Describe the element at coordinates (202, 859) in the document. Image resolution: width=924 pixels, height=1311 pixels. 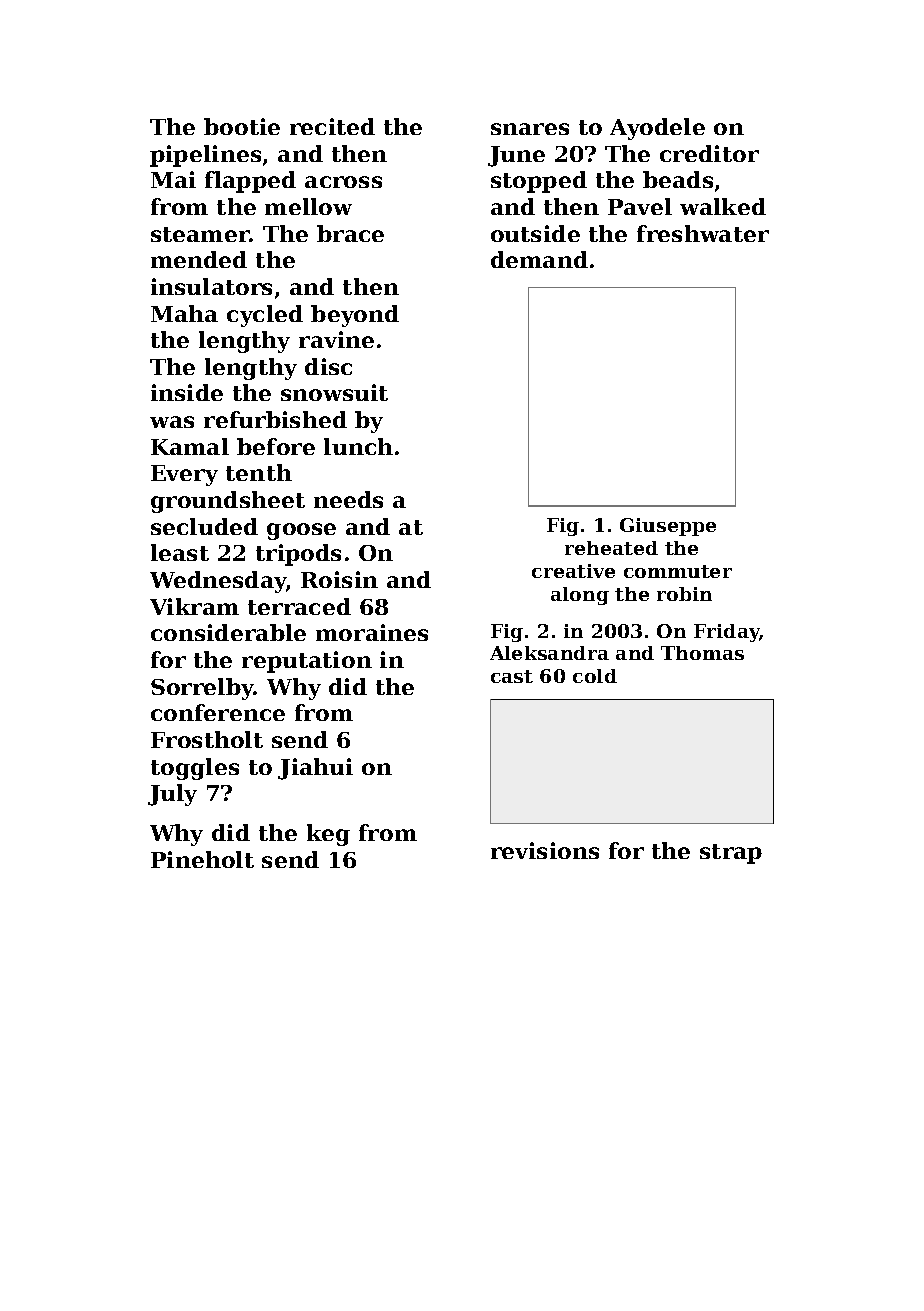
I see `Pineholt` at that location.
